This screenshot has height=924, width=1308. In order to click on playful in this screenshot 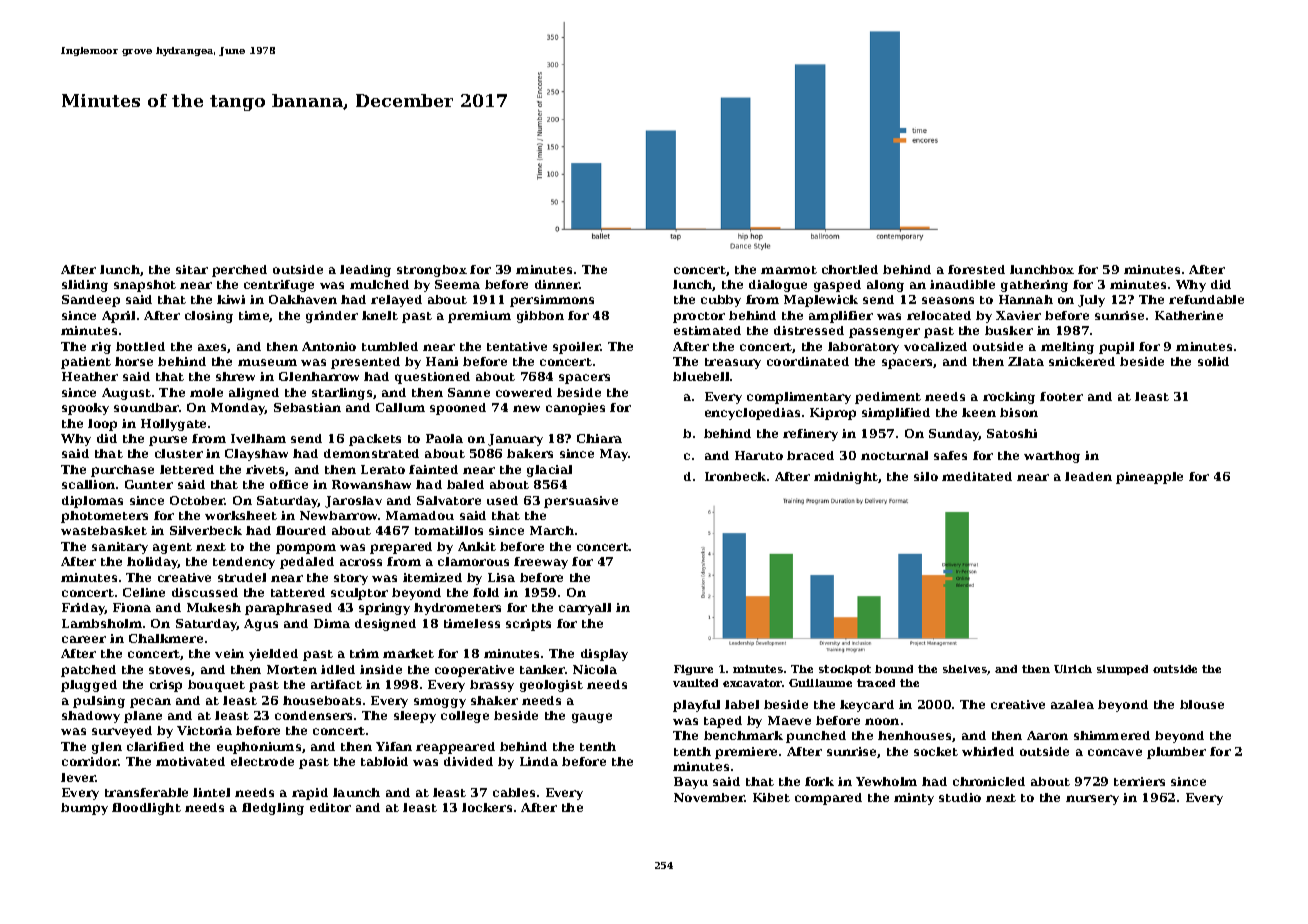, I will do `click(696, 706)`.
